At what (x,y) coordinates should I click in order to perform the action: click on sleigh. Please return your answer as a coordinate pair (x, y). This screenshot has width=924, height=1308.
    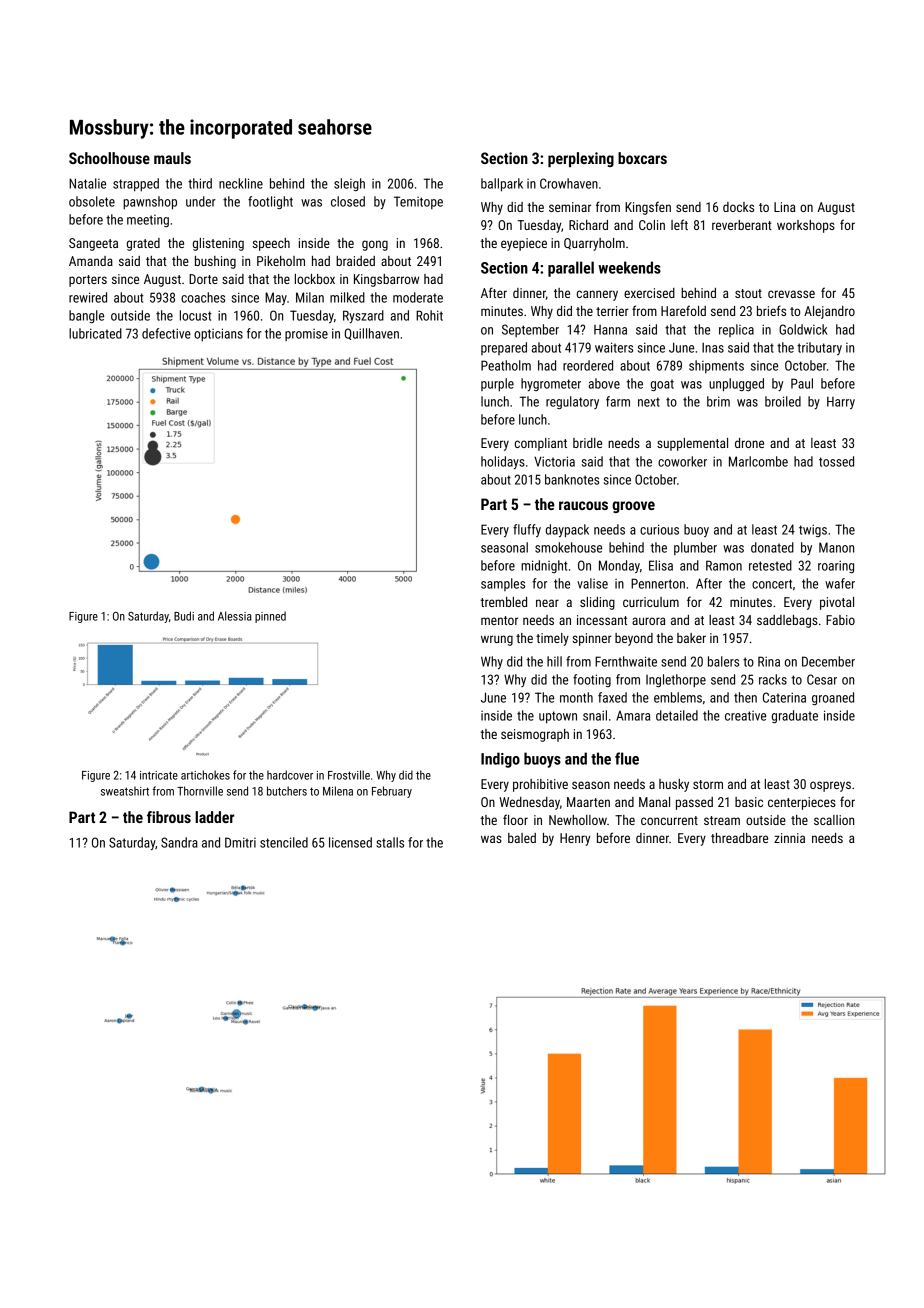
    Looking at the image, I should click on (349, 184).
